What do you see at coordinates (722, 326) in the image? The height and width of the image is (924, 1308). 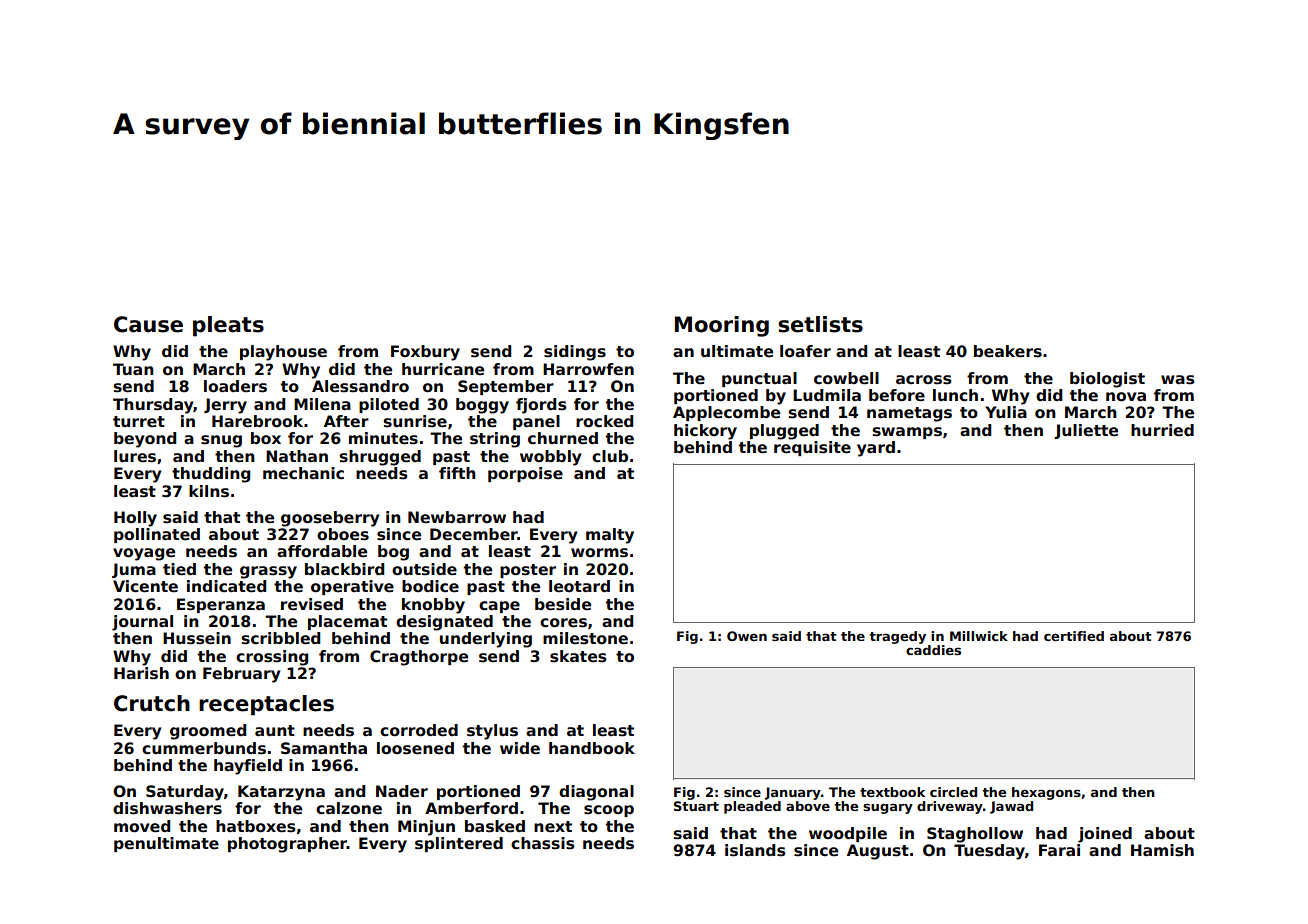 I see `Mooring` at bounding box center [722, 326].
